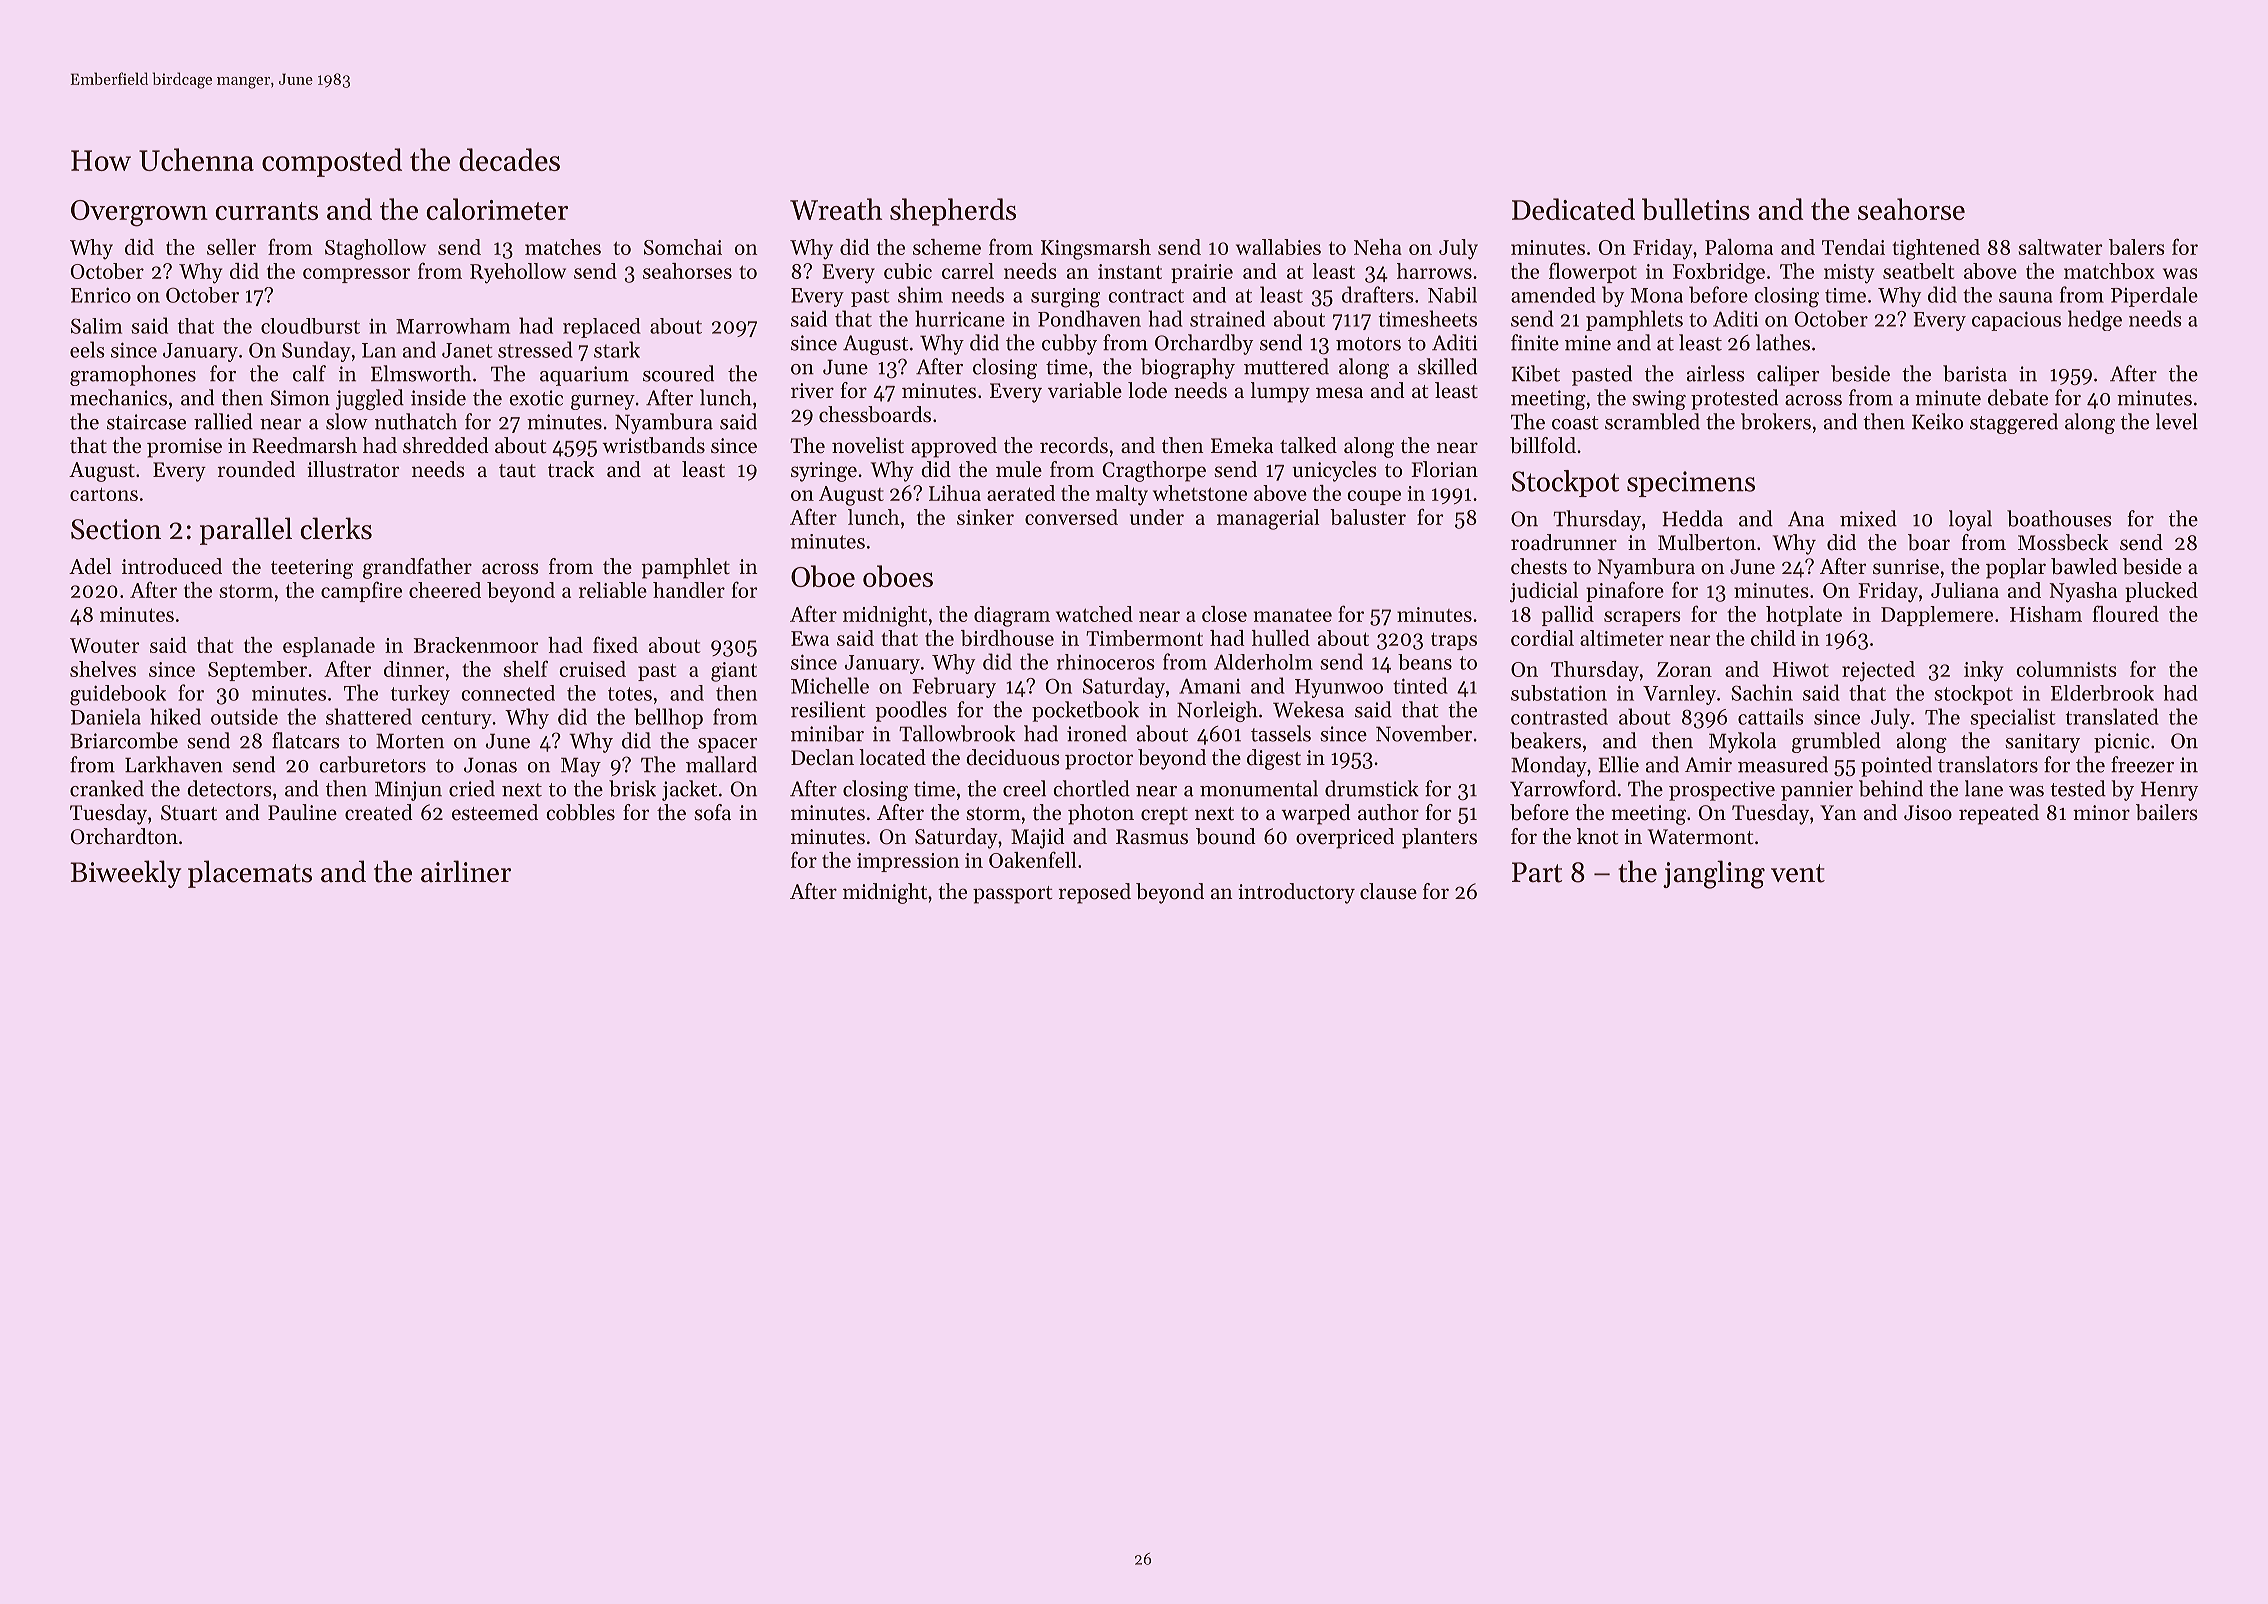  I want to click on rounded, so click(256, 469).
